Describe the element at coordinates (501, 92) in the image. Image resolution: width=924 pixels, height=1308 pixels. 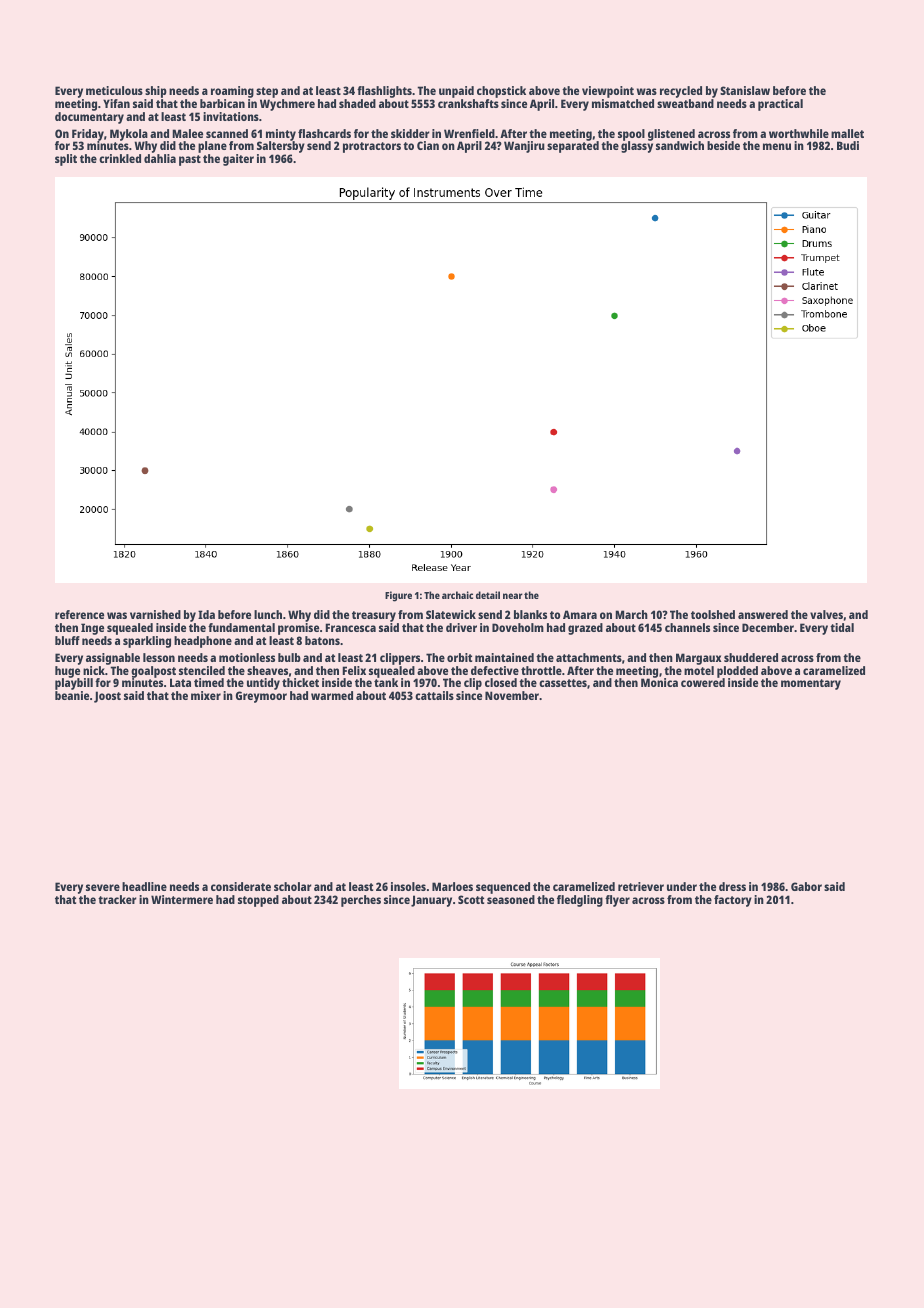
I see `chopstick` at that location.
